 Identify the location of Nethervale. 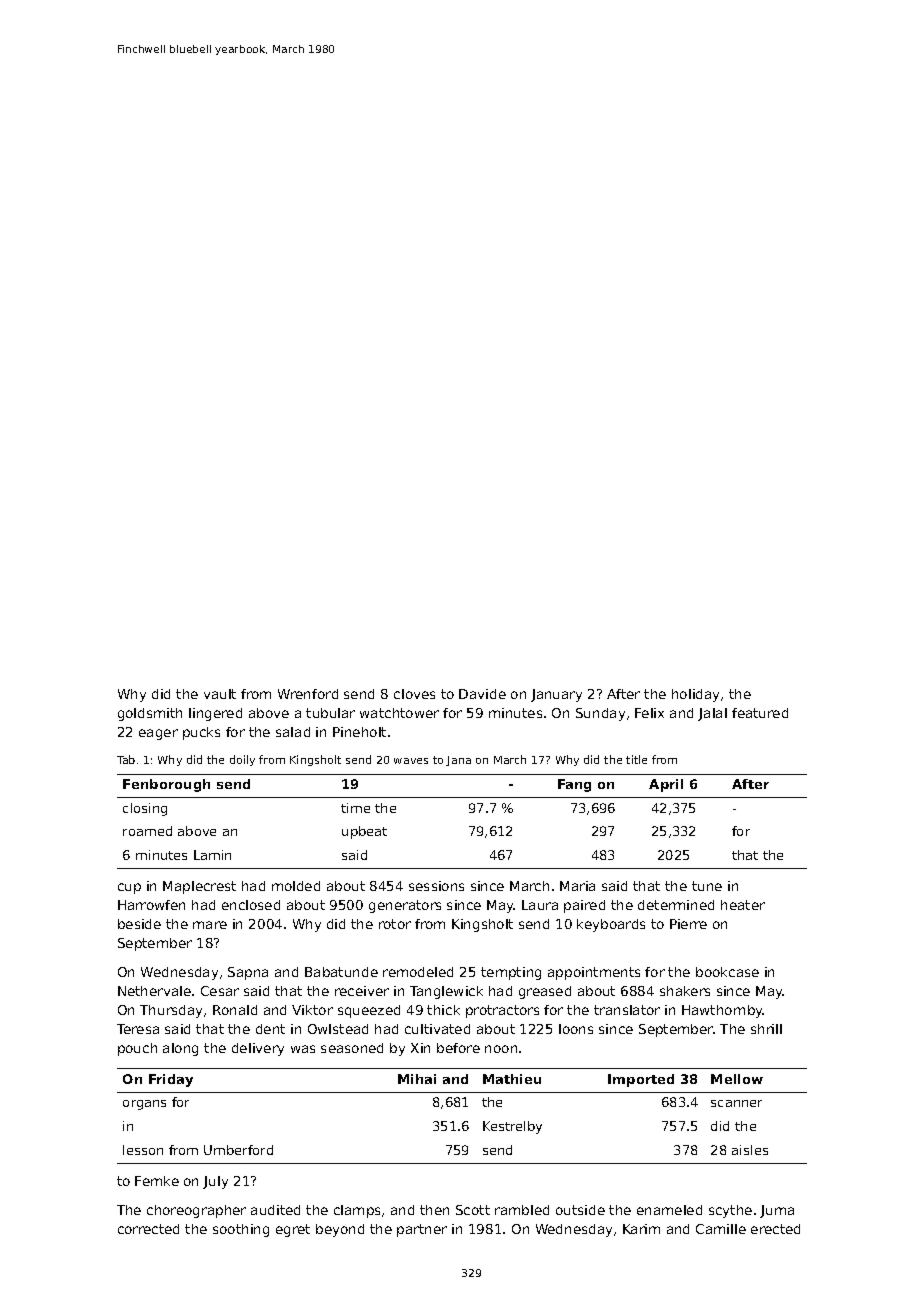
(154, 991).
